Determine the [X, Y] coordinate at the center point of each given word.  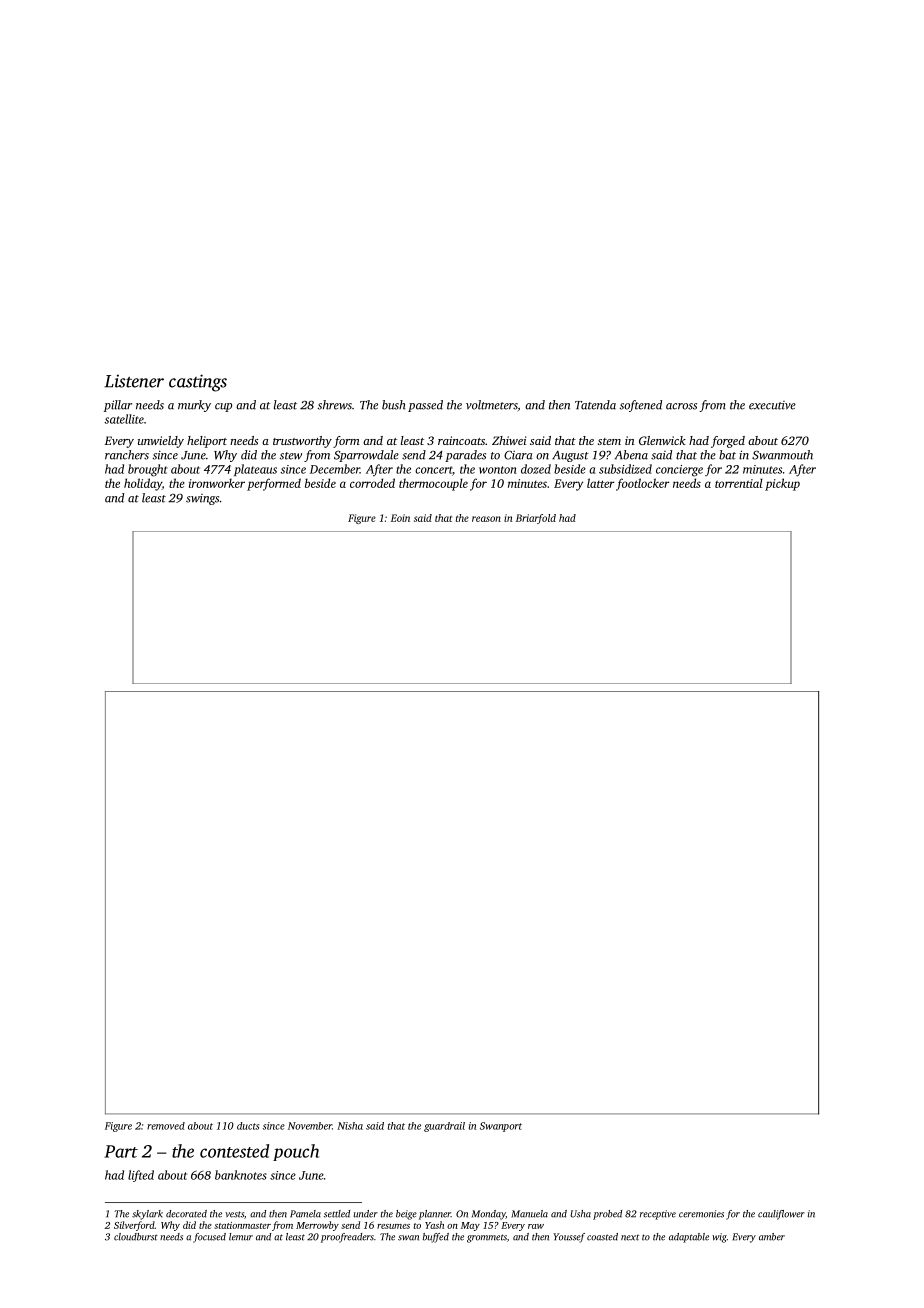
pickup [782, 484]
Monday [489, 1215]
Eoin [400, 518]
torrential [739, 483]
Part [121, 1151]
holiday [143, 484]
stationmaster [242, 1225]
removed [166, 1126]
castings [198, 383]
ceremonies [701, 1214]
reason [486, 519]
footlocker [642, 484]
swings [202, 499]
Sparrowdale [366, 456]
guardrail [444, 1127]
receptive [658, 1215]
